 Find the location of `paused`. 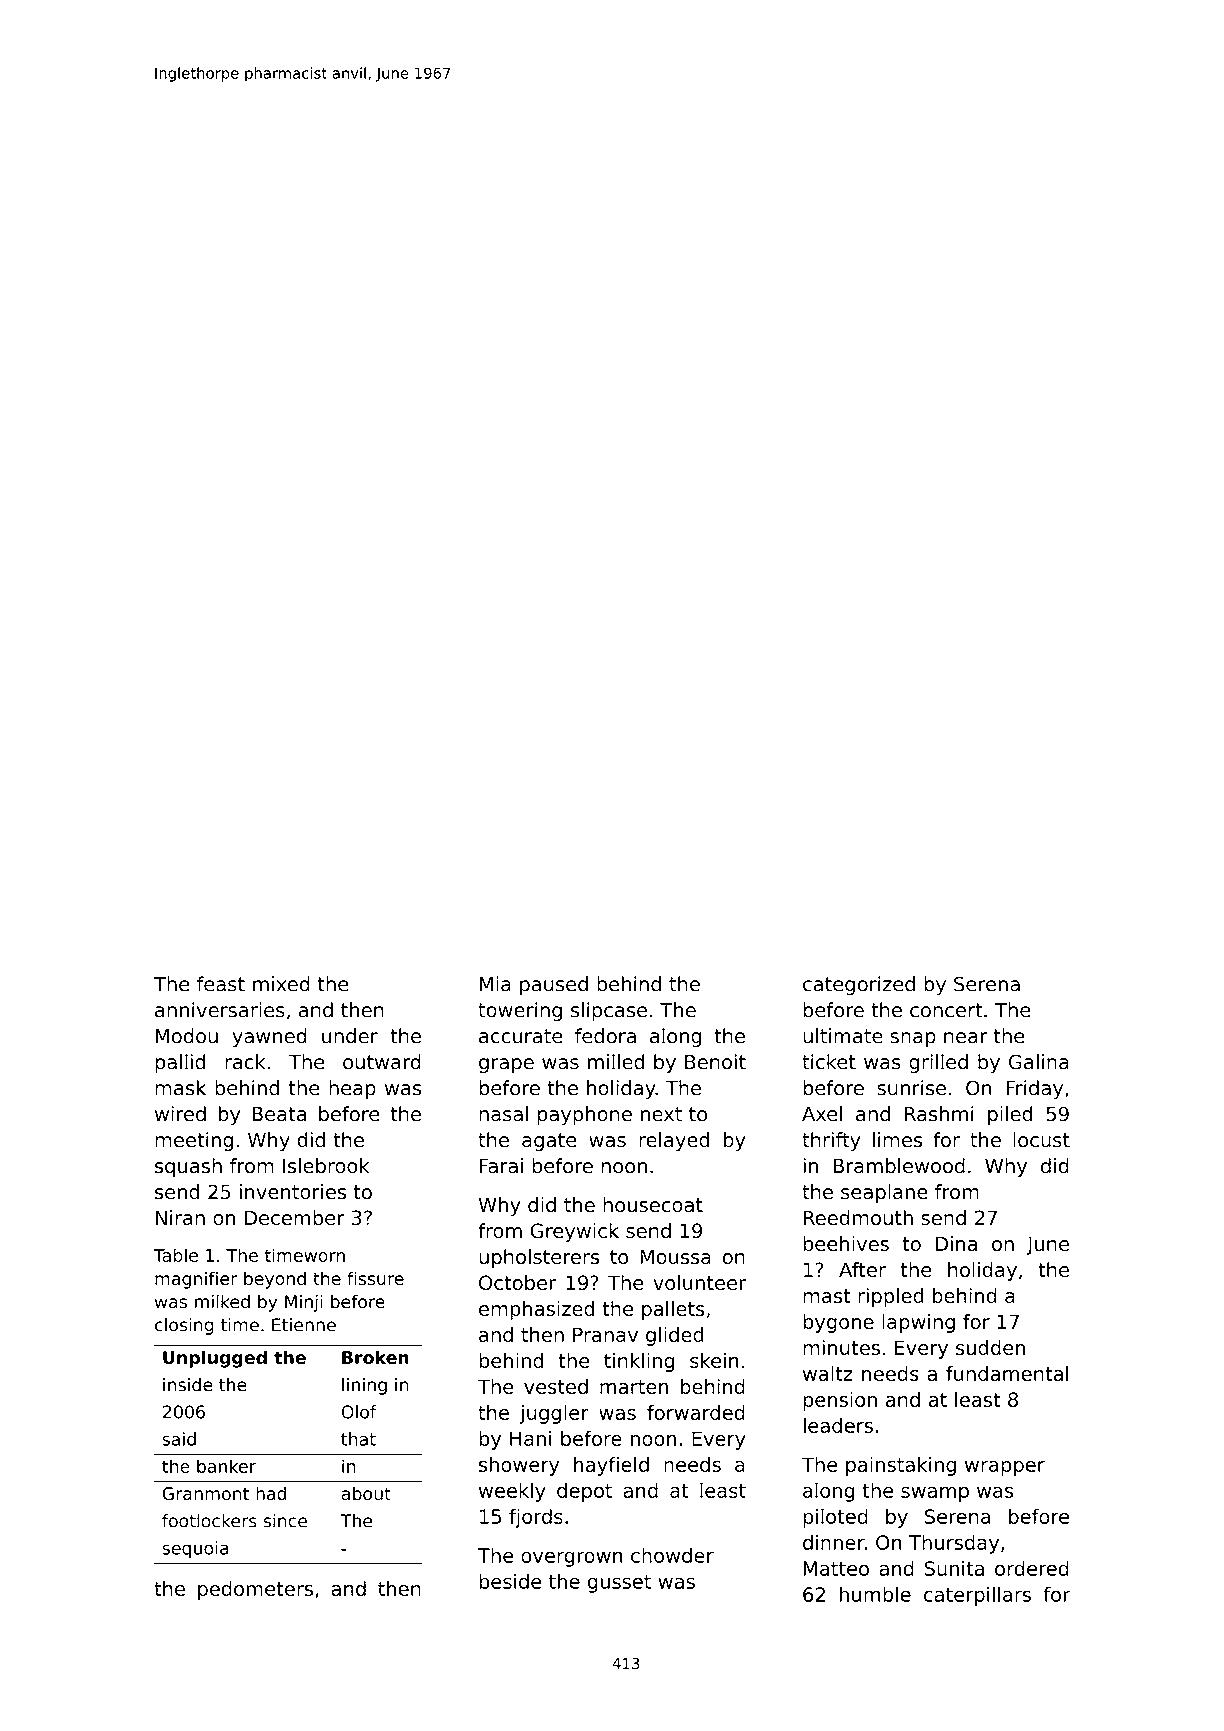

paused is located at coordinates (554, 985).
